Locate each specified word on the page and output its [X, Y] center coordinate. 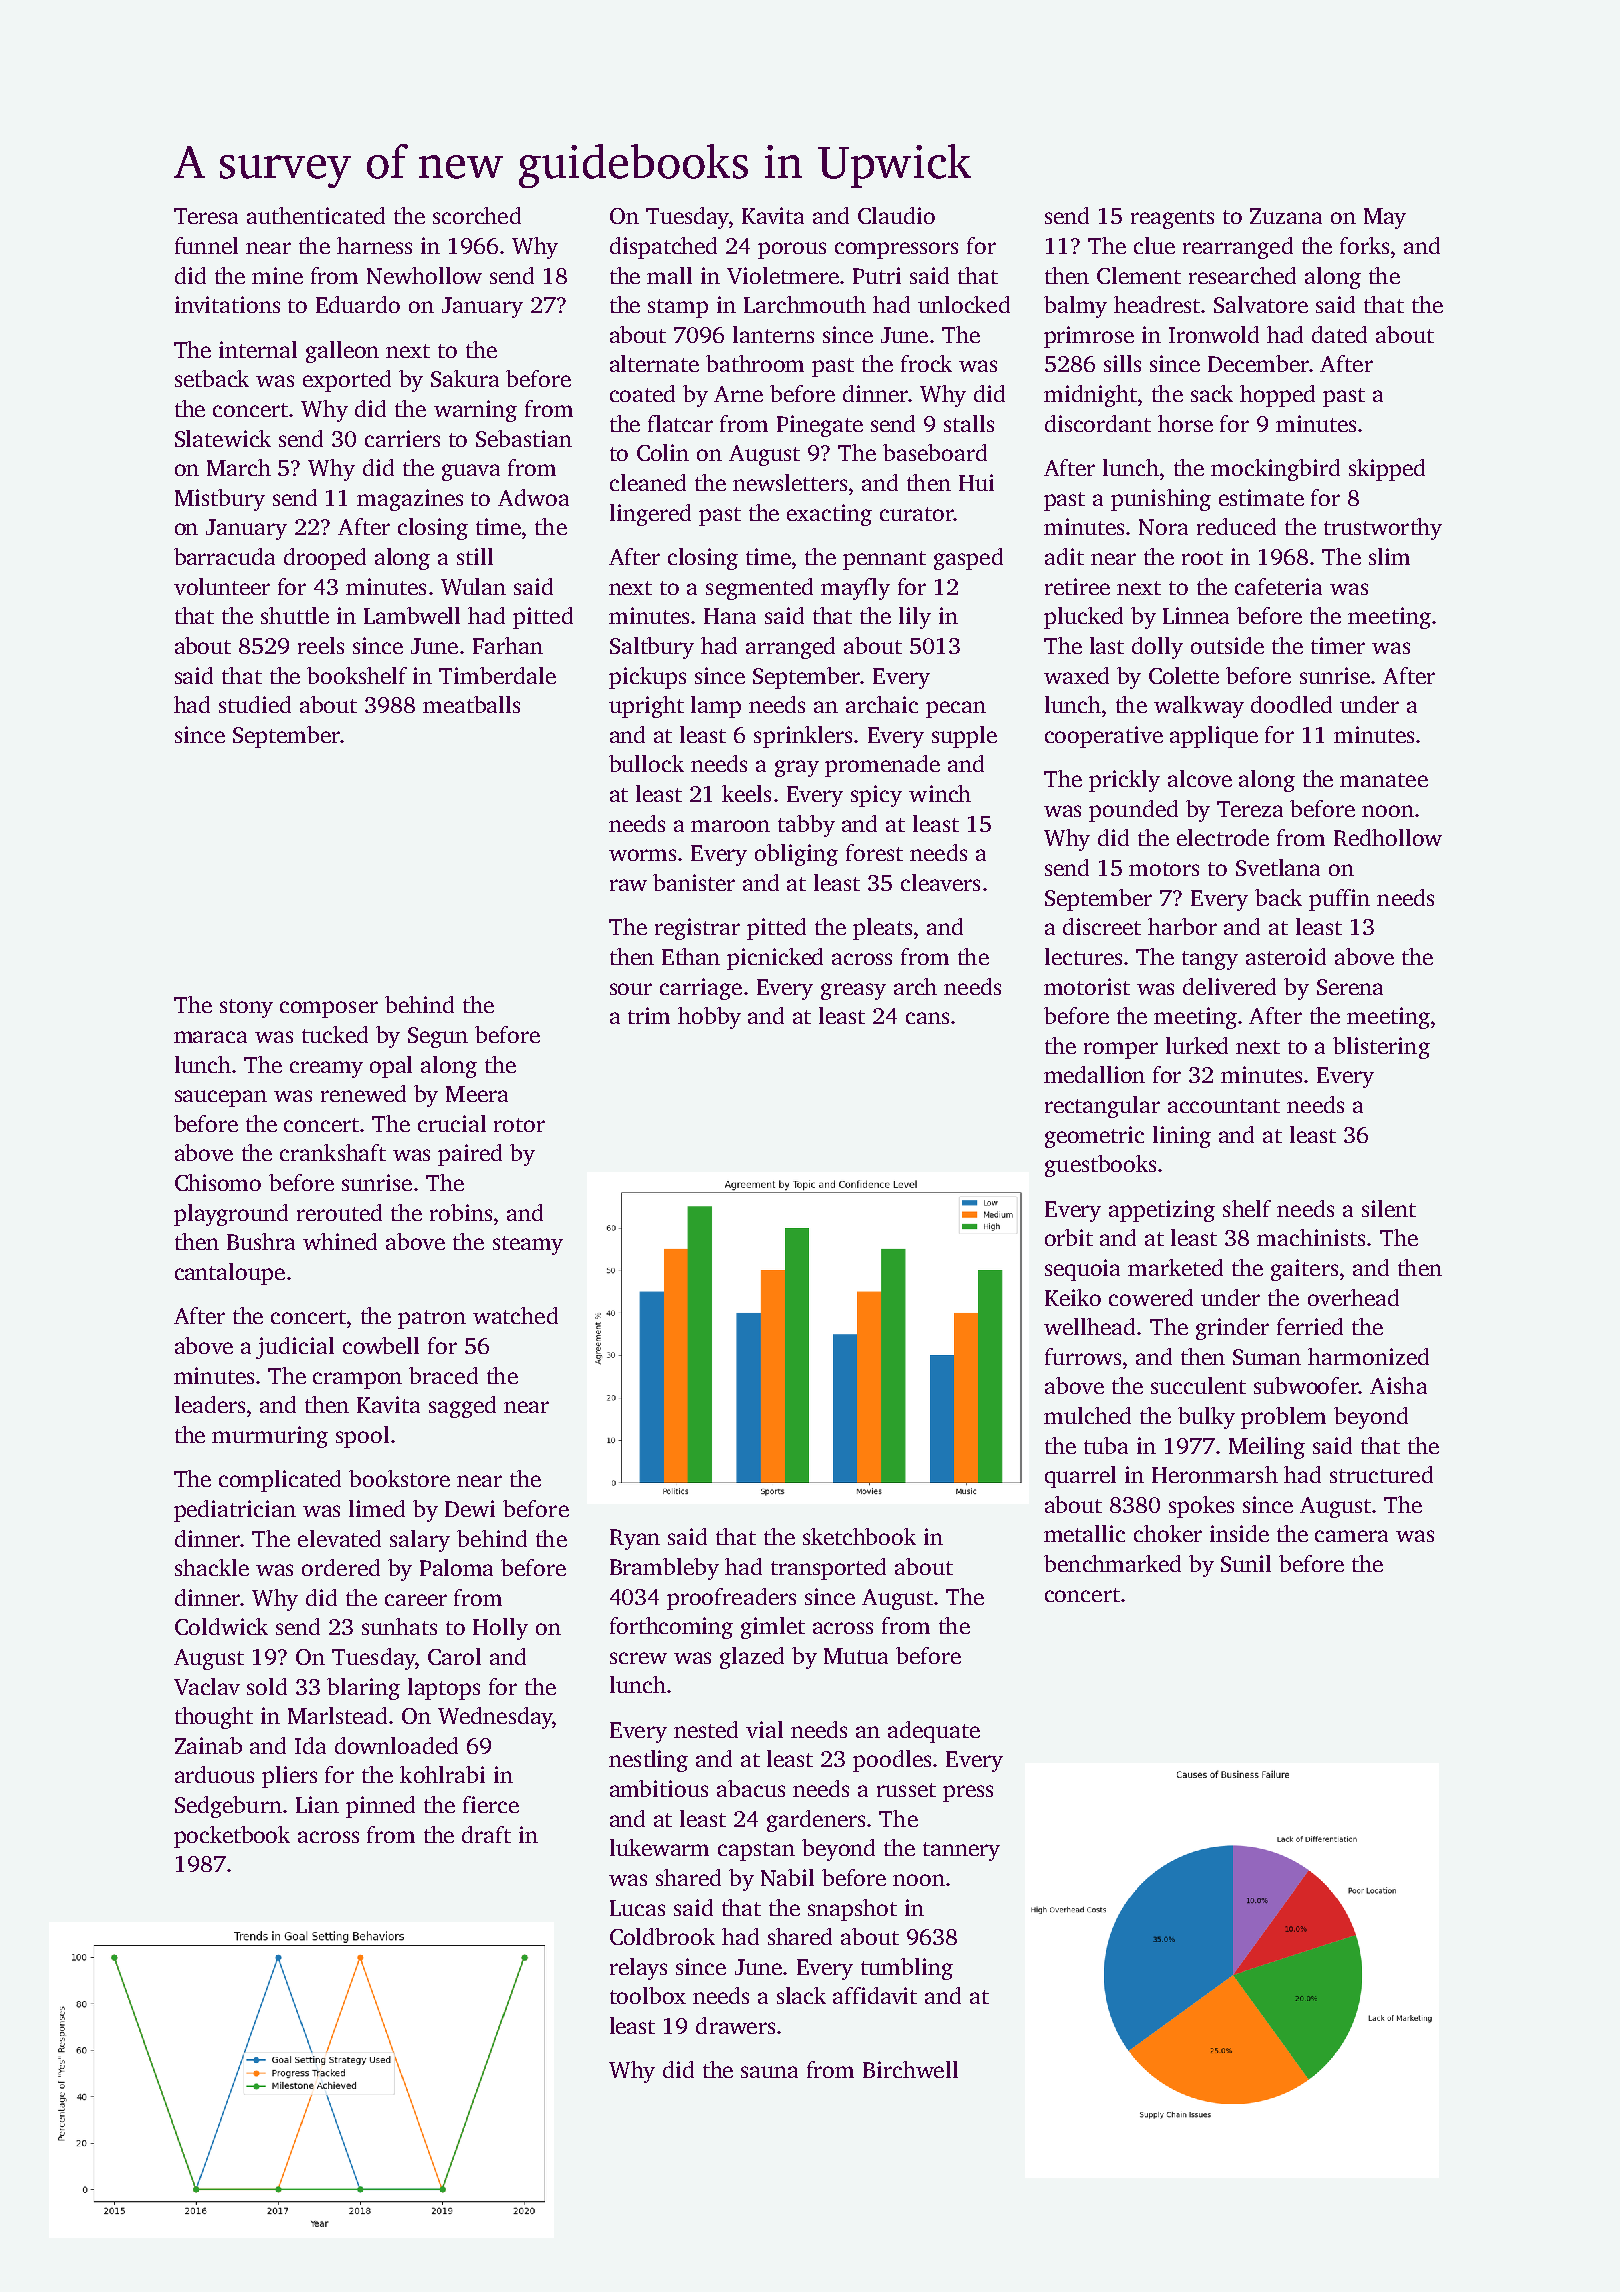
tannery [961, 1851]
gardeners [816, 1821]
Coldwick [221, 1626]
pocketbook [232, 1837]
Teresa [206, 216]
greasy [853, 991]
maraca [210, 1037]
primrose [1089, 337]
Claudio [896, 215]
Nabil [787, 1877]
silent [1389, 1208]
